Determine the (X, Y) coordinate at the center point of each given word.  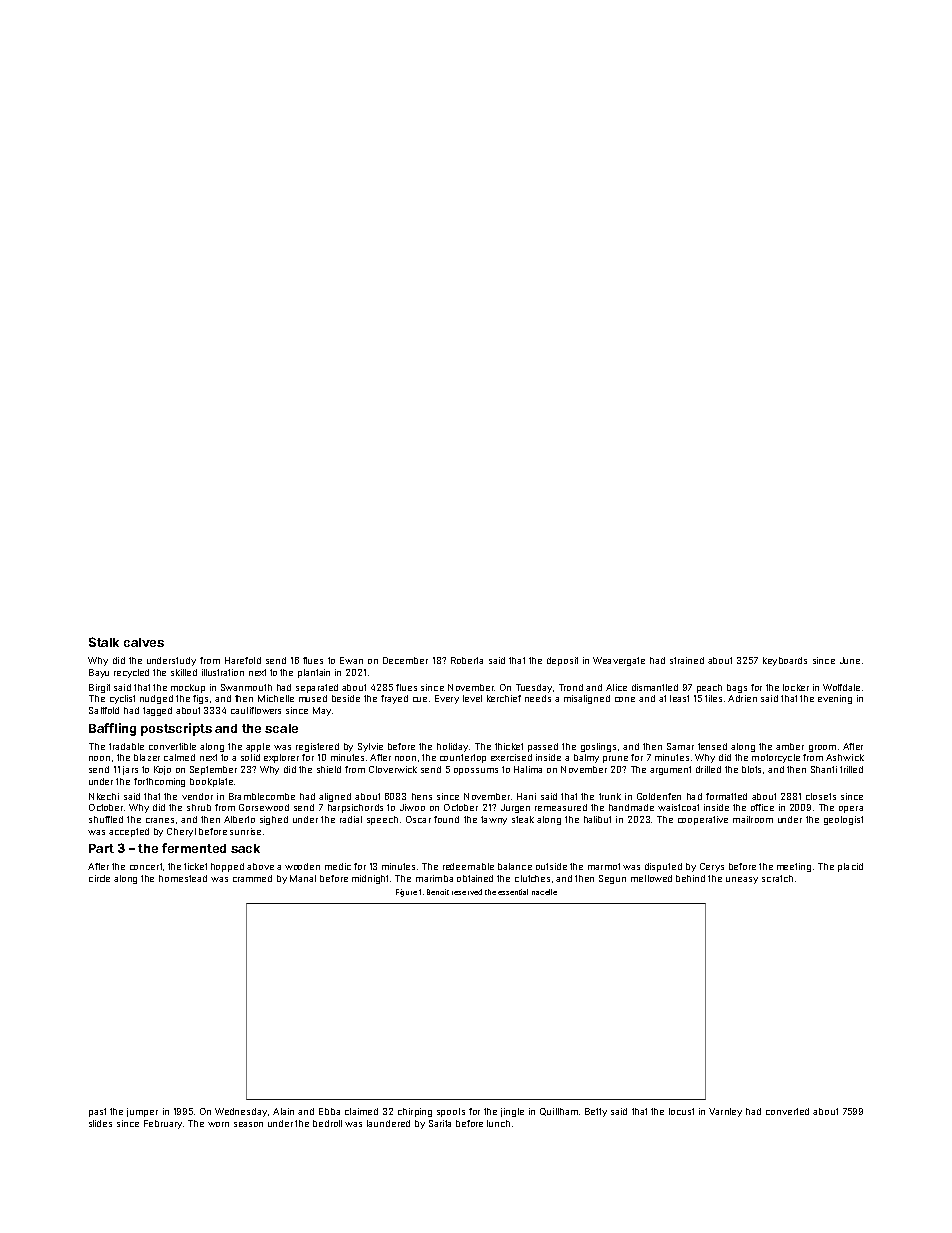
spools (451, 1112)
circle (99, 878)
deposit (562, 661)
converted (787, 1111)
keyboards (785, 661)
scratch (777, 878)
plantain (314, 673)
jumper (142, 1112)
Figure (406, 893)
